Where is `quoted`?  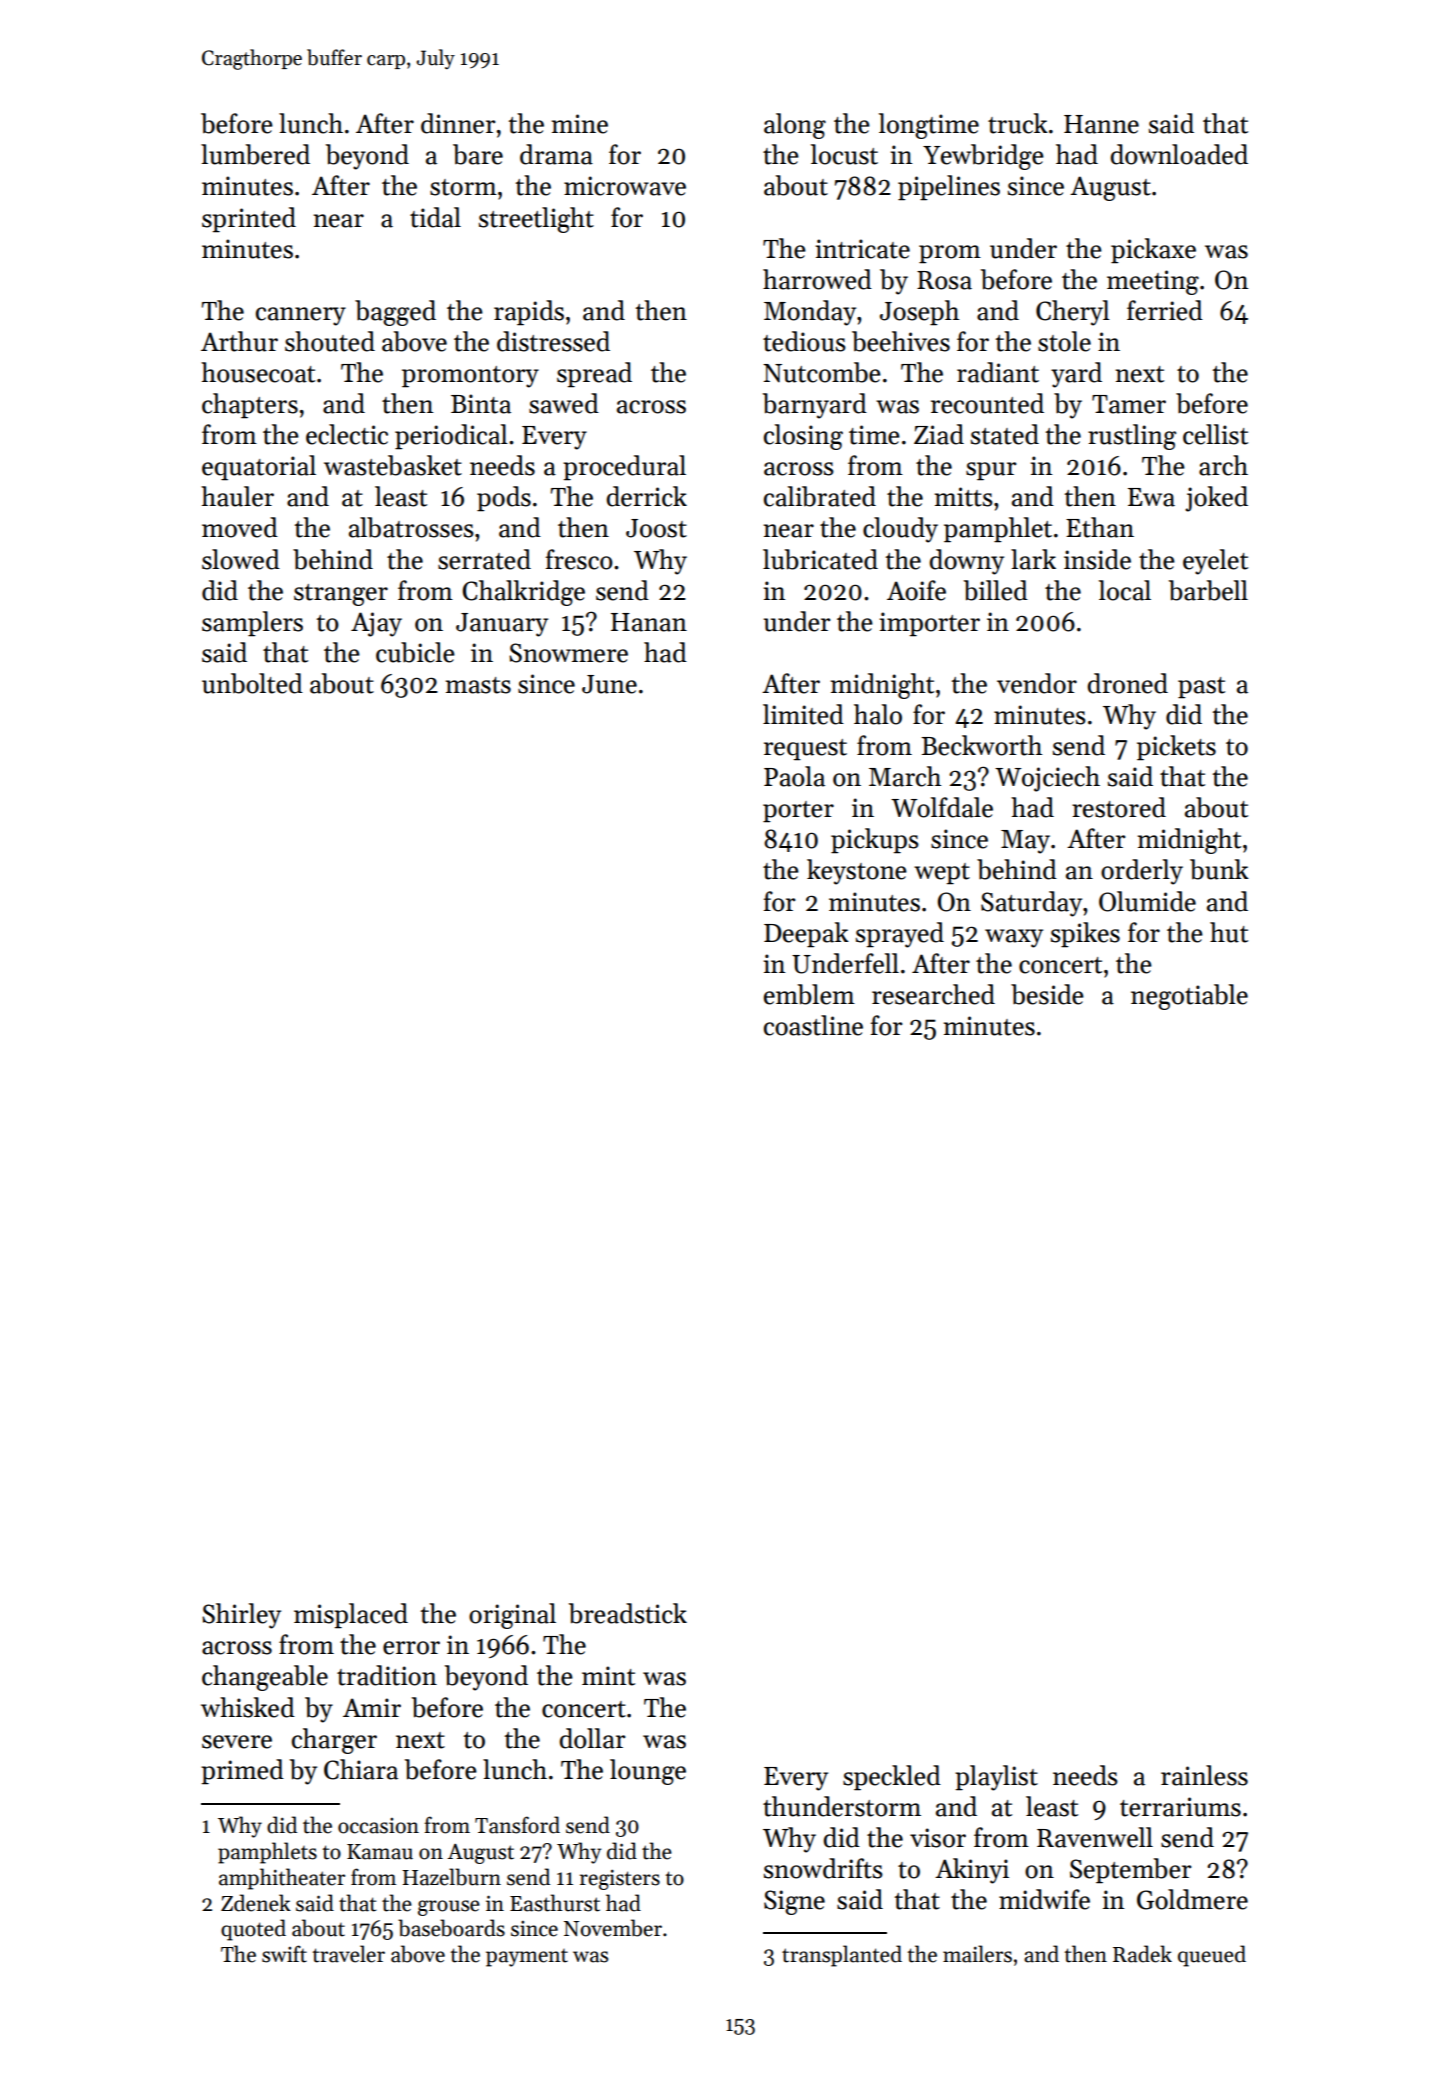 quoted is located at coordinates (253, 1930).
